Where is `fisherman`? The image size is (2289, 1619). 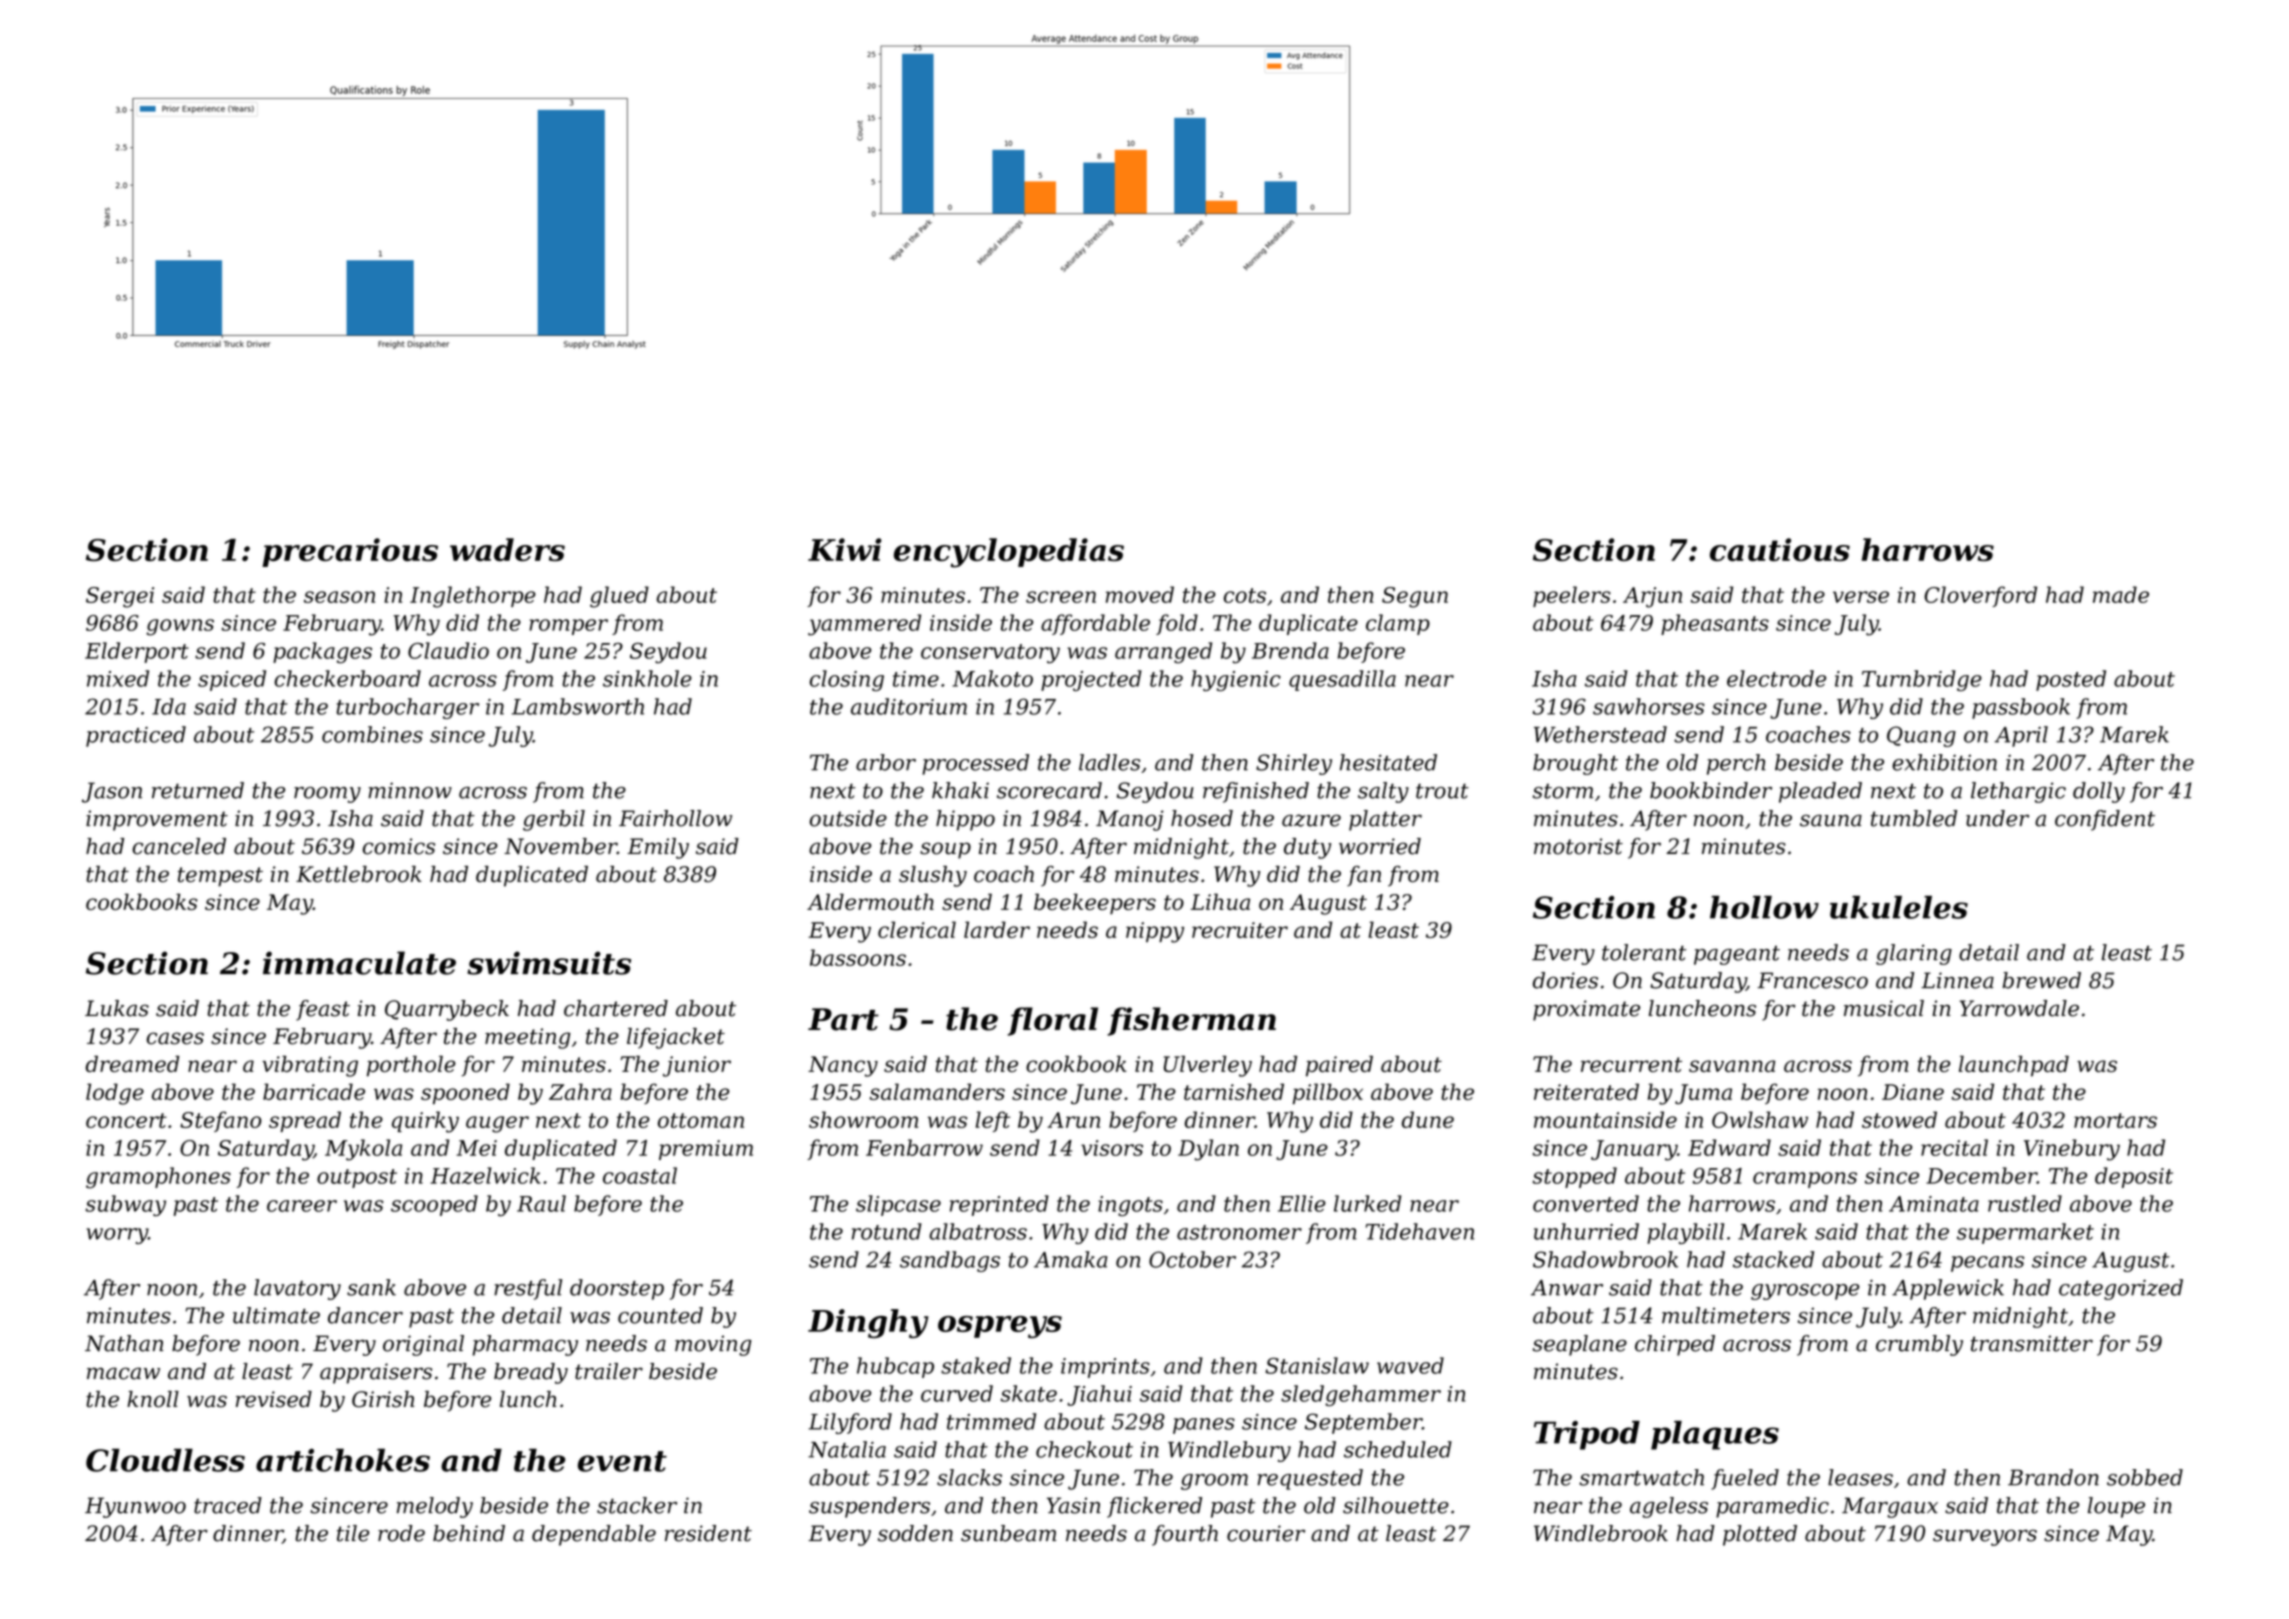
fisherman is located at coordinates (1191, 1021).
